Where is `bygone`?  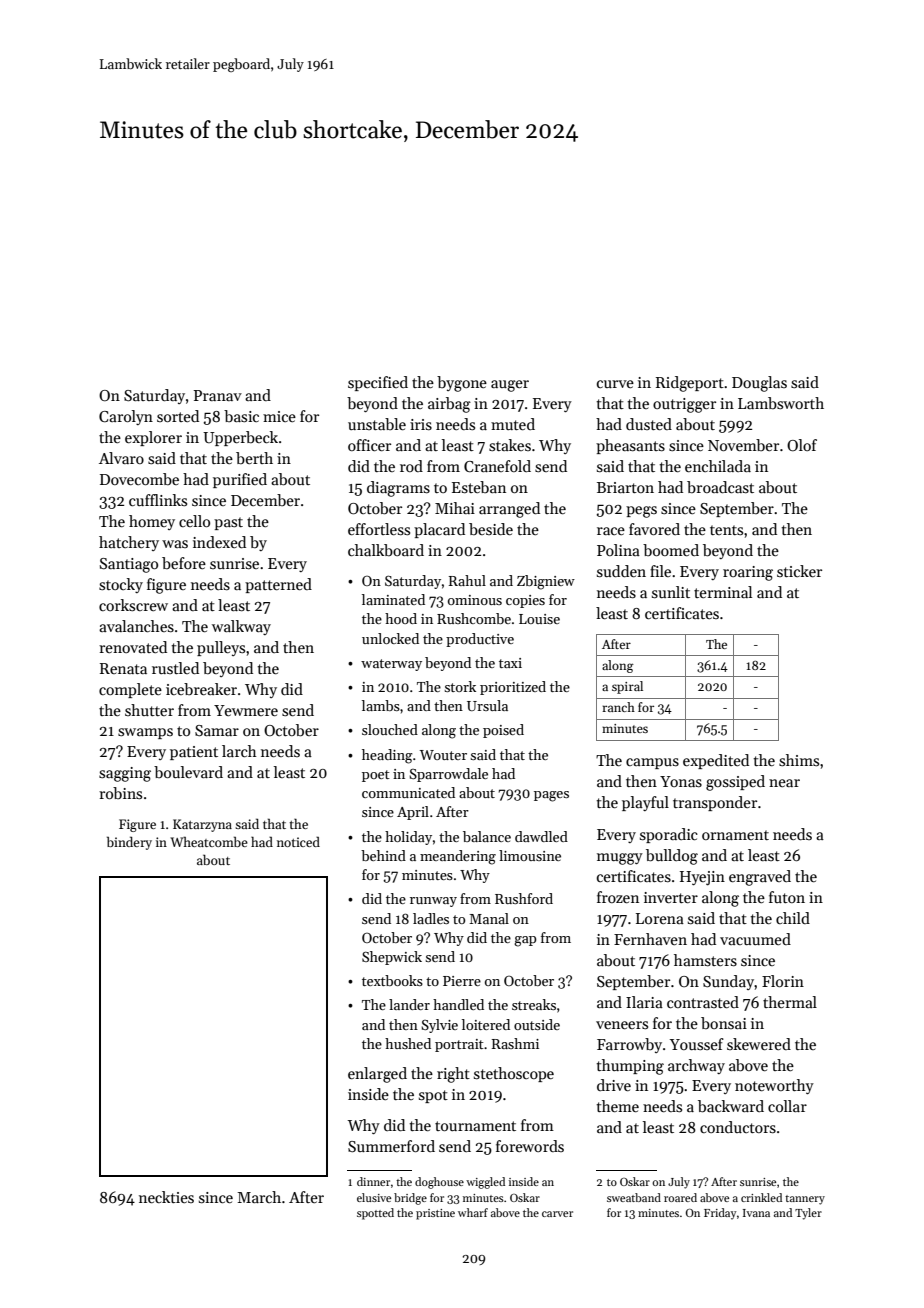 bygone is located at coordinates (462, 384).
